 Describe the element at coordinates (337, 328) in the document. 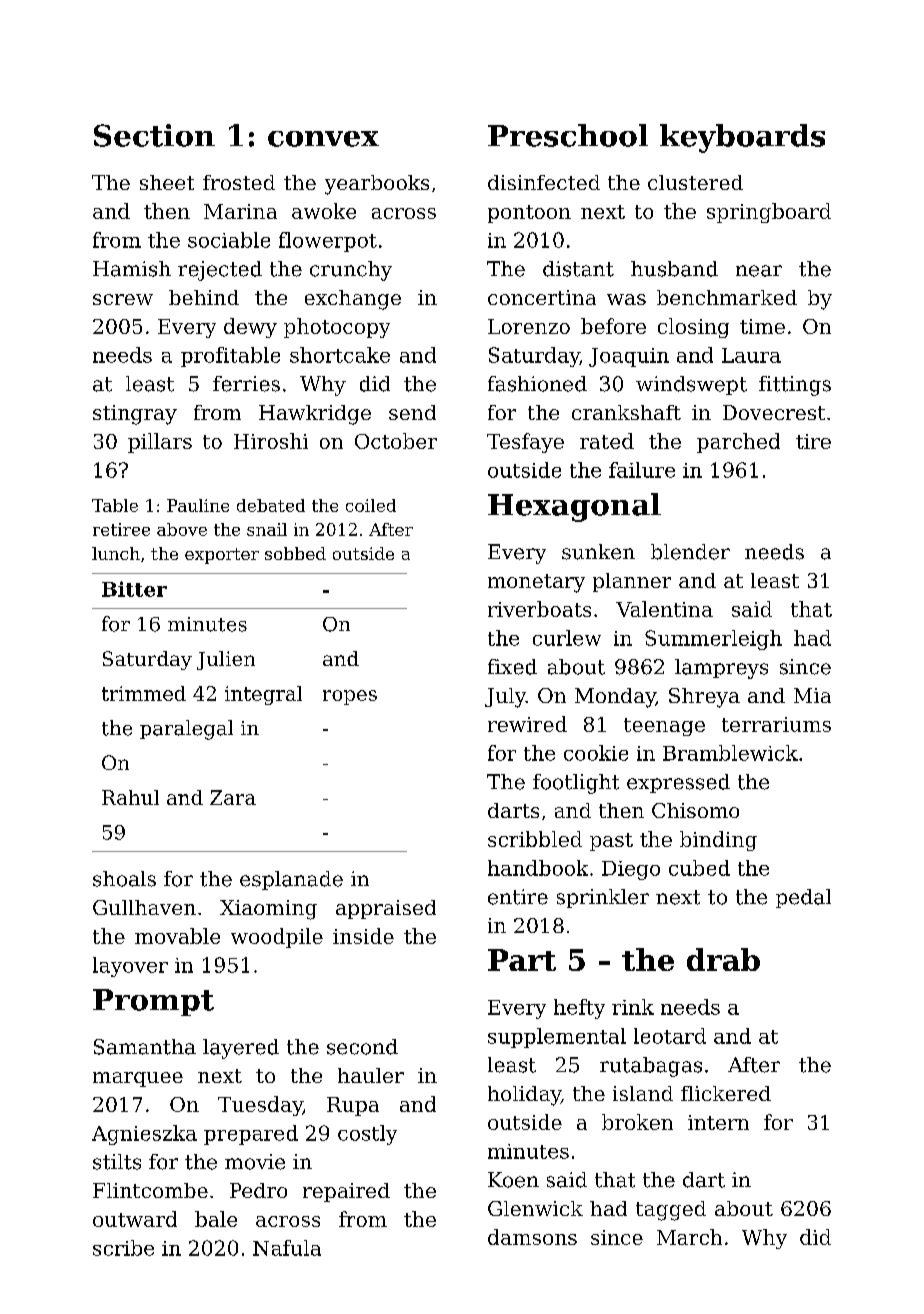

I see `photocopy` at that location.
